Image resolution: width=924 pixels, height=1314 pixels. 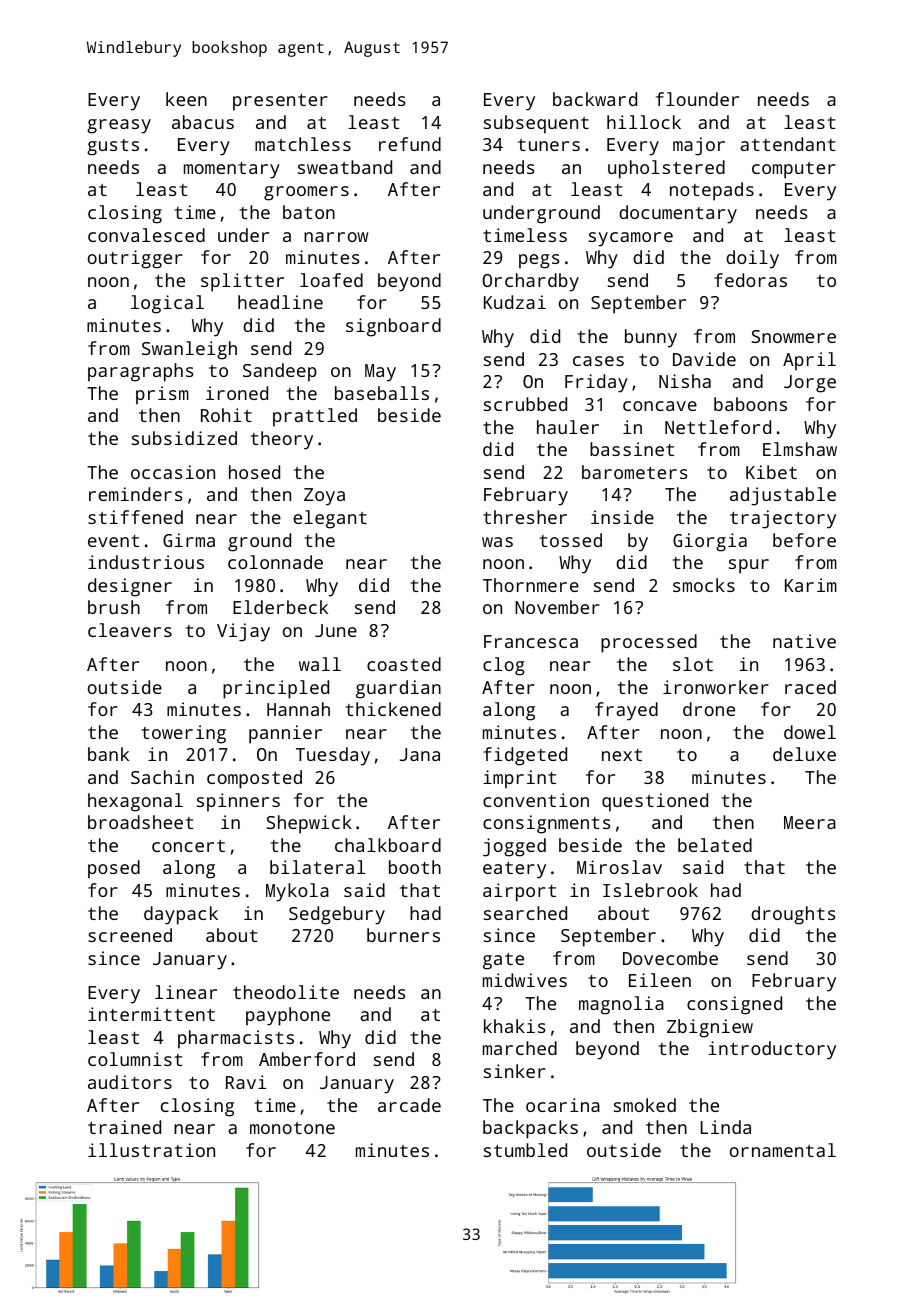 What do you see at coordinates (306, 193) in the screenshot?
I see `groomers` at bounding box center [306, 193].
